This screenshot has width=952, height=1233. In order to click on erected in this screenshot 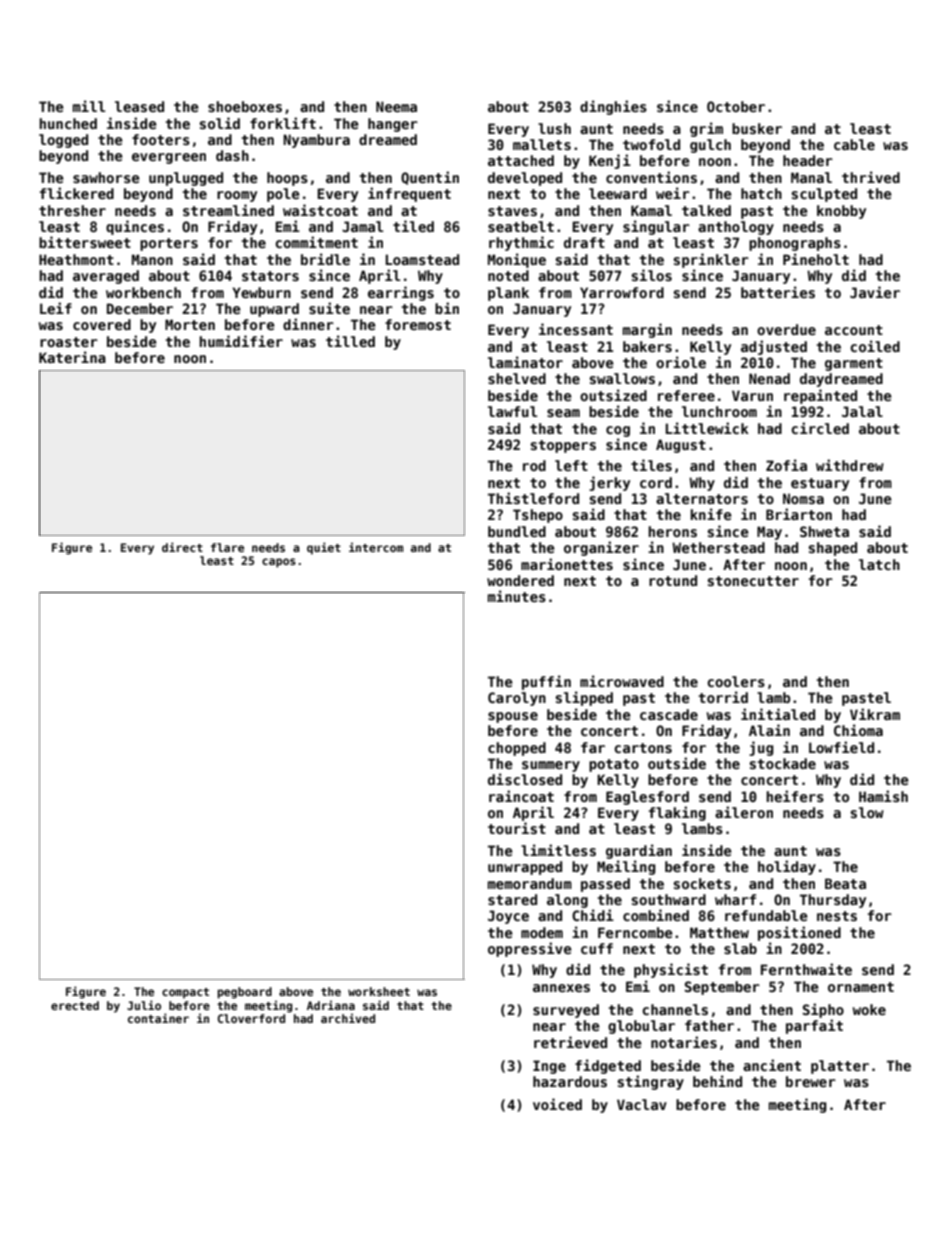, I will do `click(75, 1005)`.
